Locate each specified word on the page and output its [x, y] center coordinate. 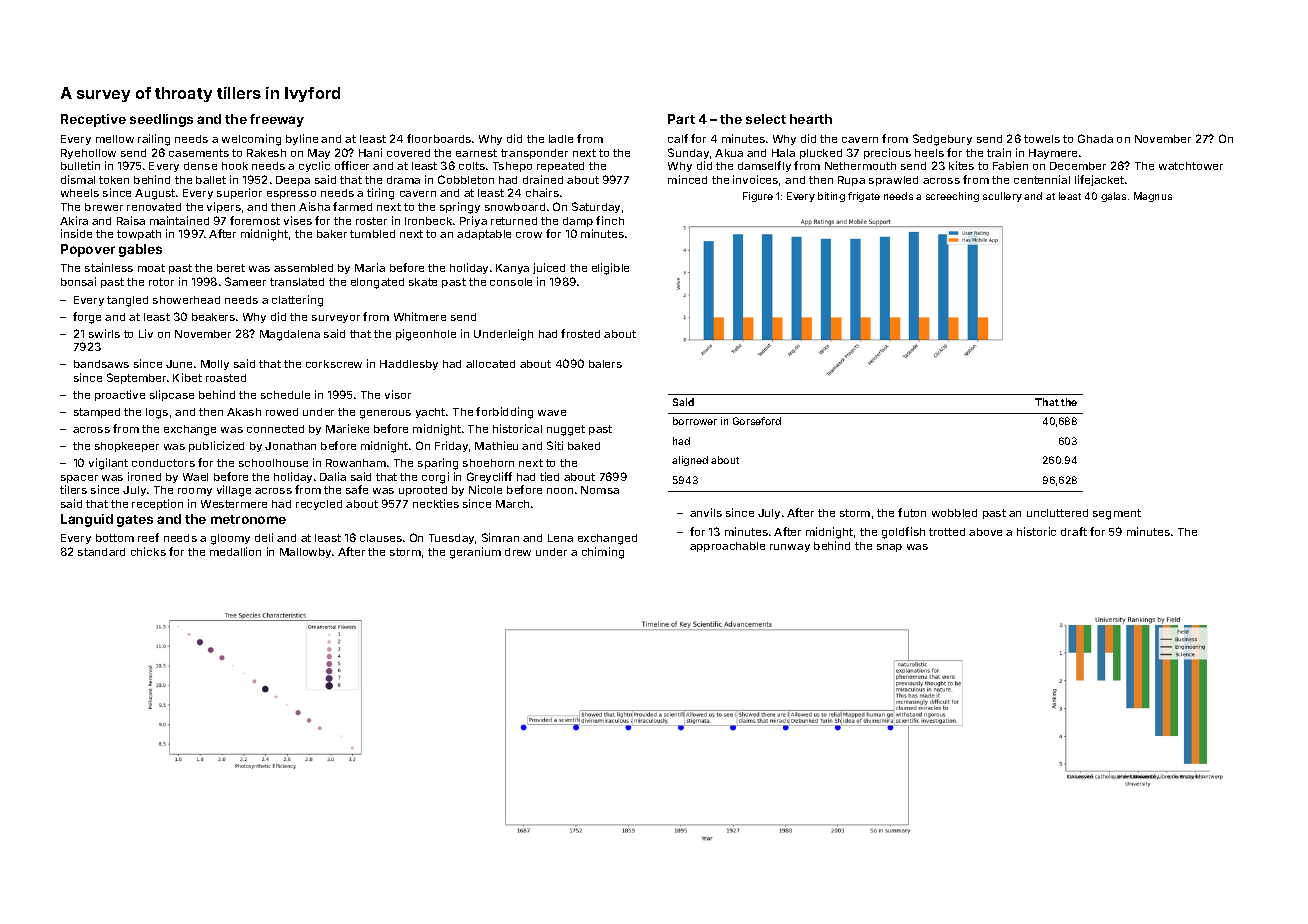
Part [681, 119]
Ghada [1095, 138]
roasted [226, 378]
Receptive [93, 120]
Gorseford [757, 421]
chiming [603, 553]
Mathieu [496, 445]
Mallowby [305, 553]
